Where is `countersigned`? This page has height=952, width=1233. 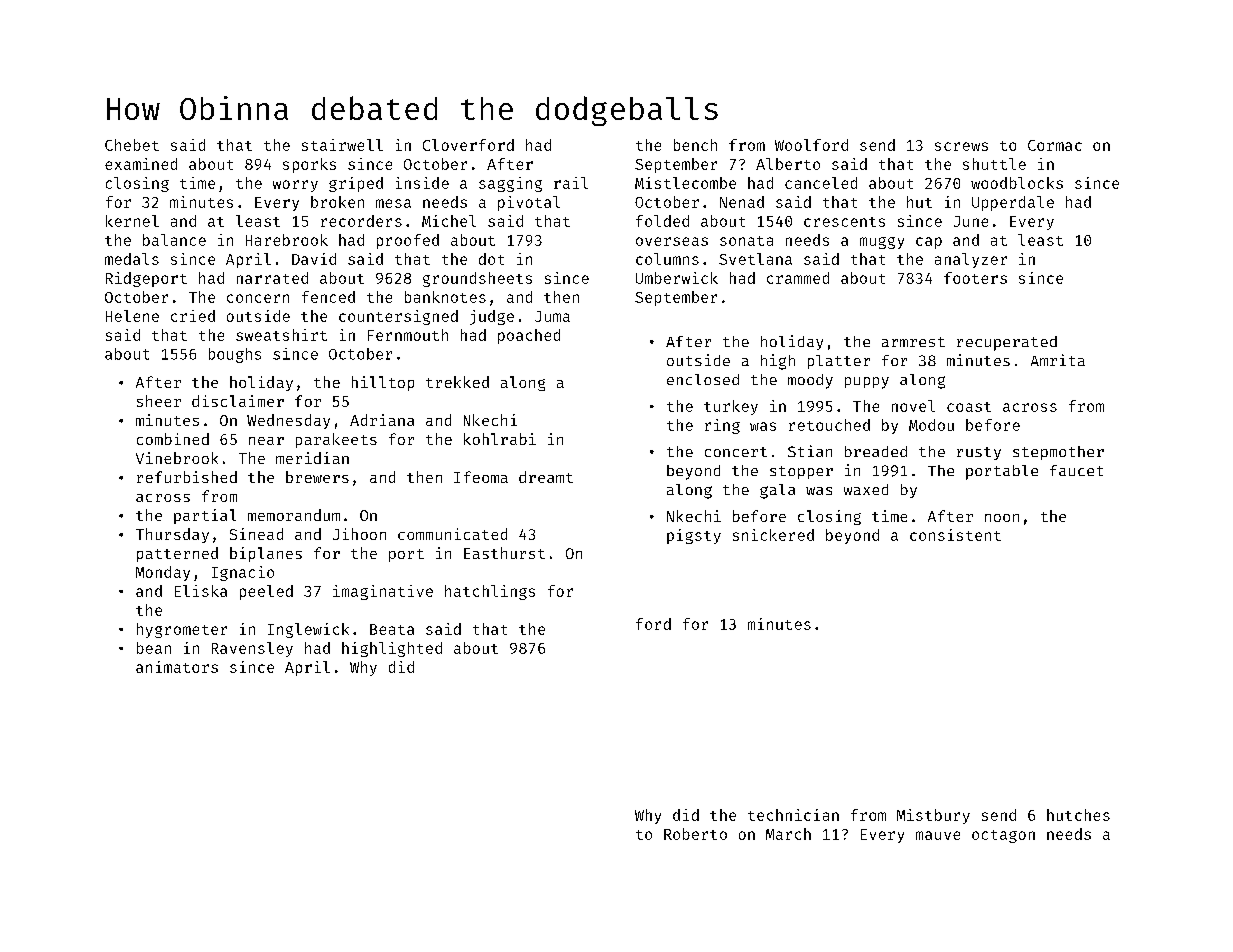
countersigned is located at coordinates (398, 317).
